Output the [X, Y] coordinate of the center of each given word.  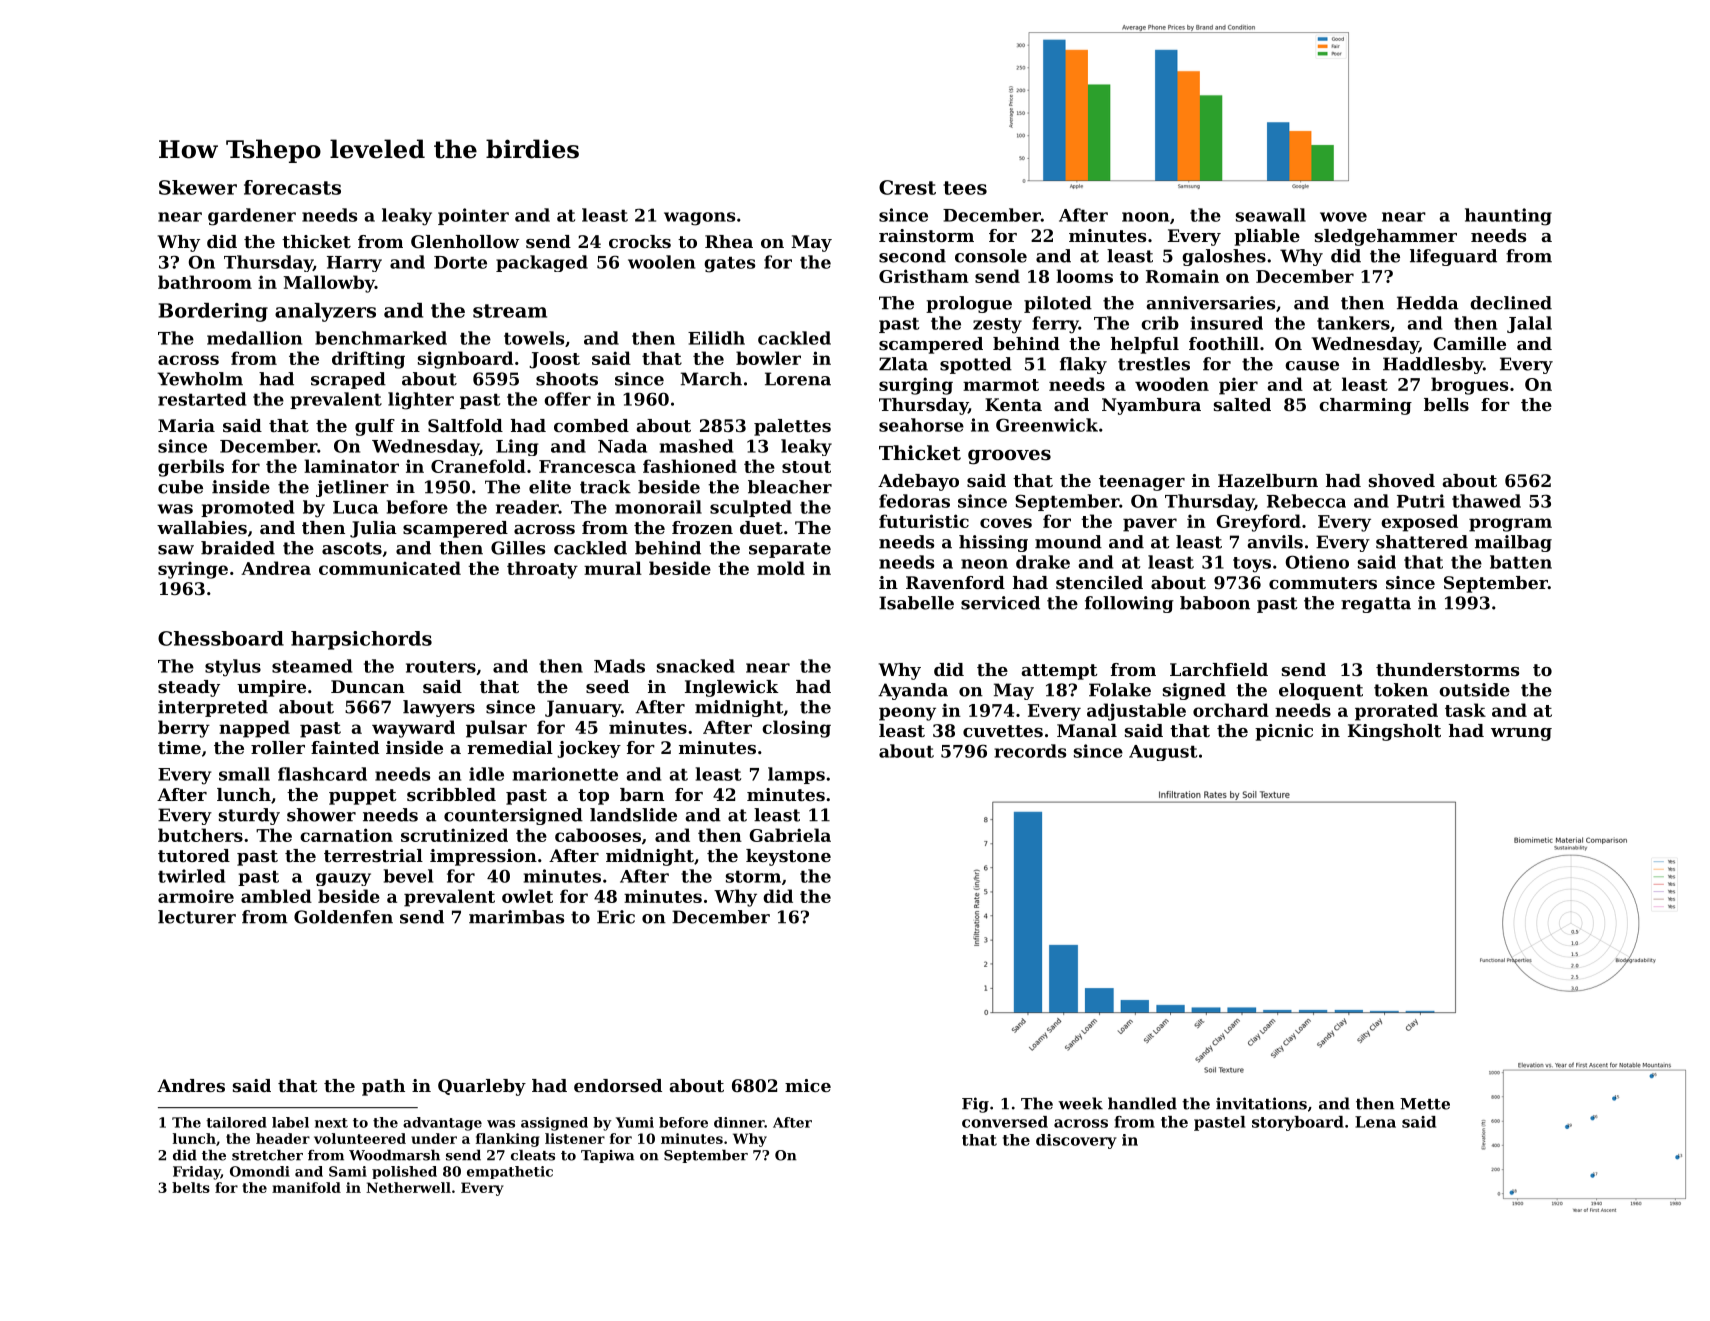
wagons [699, 219]
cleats [533, 1155]
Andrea [276, 568]
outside [1474, 690]
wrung [1521, 734]
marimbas [516, 917]
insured [1227, 323]
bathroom [205, 282]
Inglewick [732, 688]
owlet [527, 896]
